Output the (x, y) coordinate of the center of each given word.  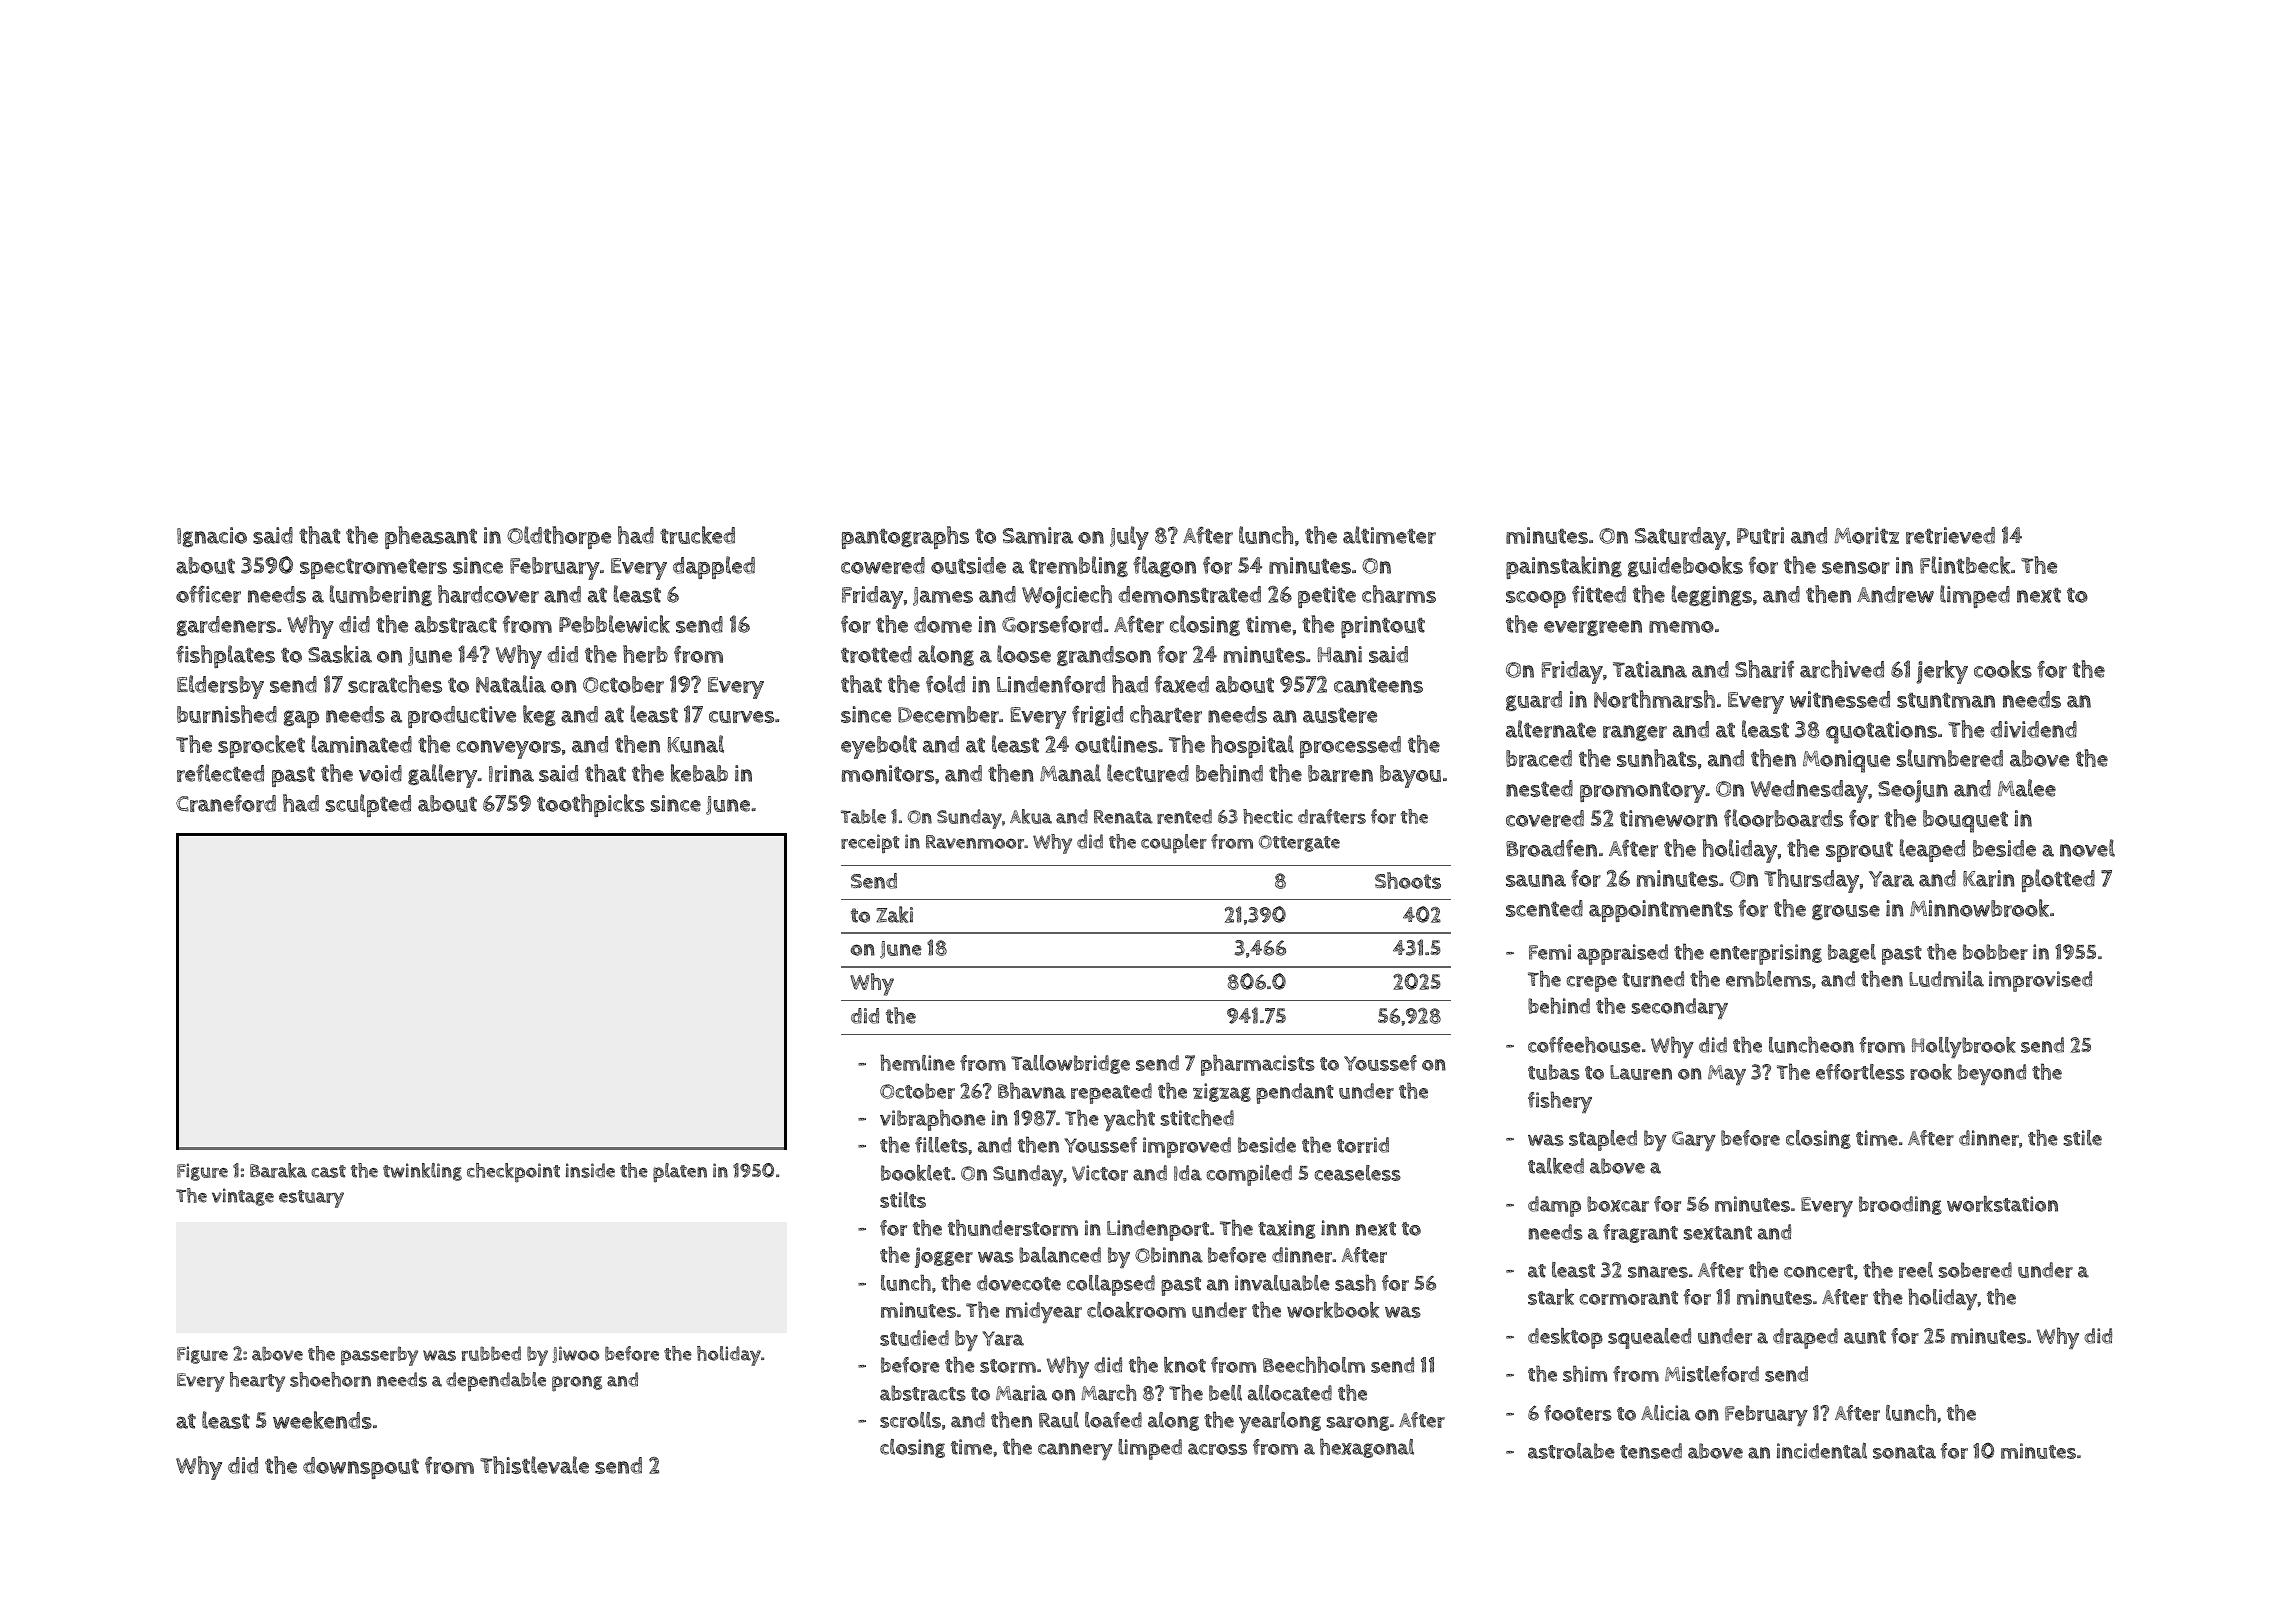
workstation (2002, 1204)
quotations (1881, 732)
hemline (917, 1062)
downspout (361, 1468)
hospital (1252, 746)
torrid (1363, 1145)
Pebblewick (614, 624)
